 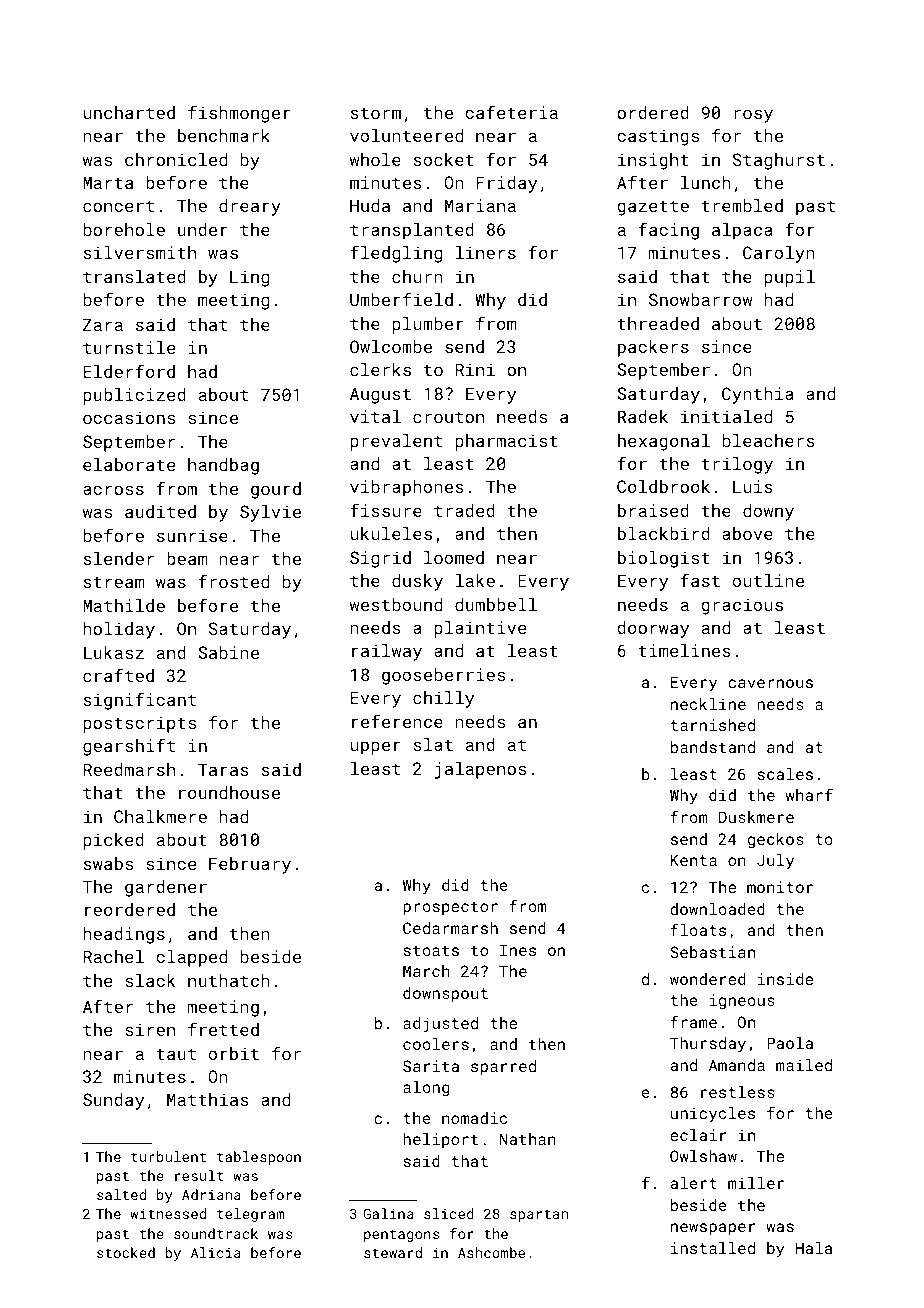 I want to click on bleachers, so click(x=769, y=440).
